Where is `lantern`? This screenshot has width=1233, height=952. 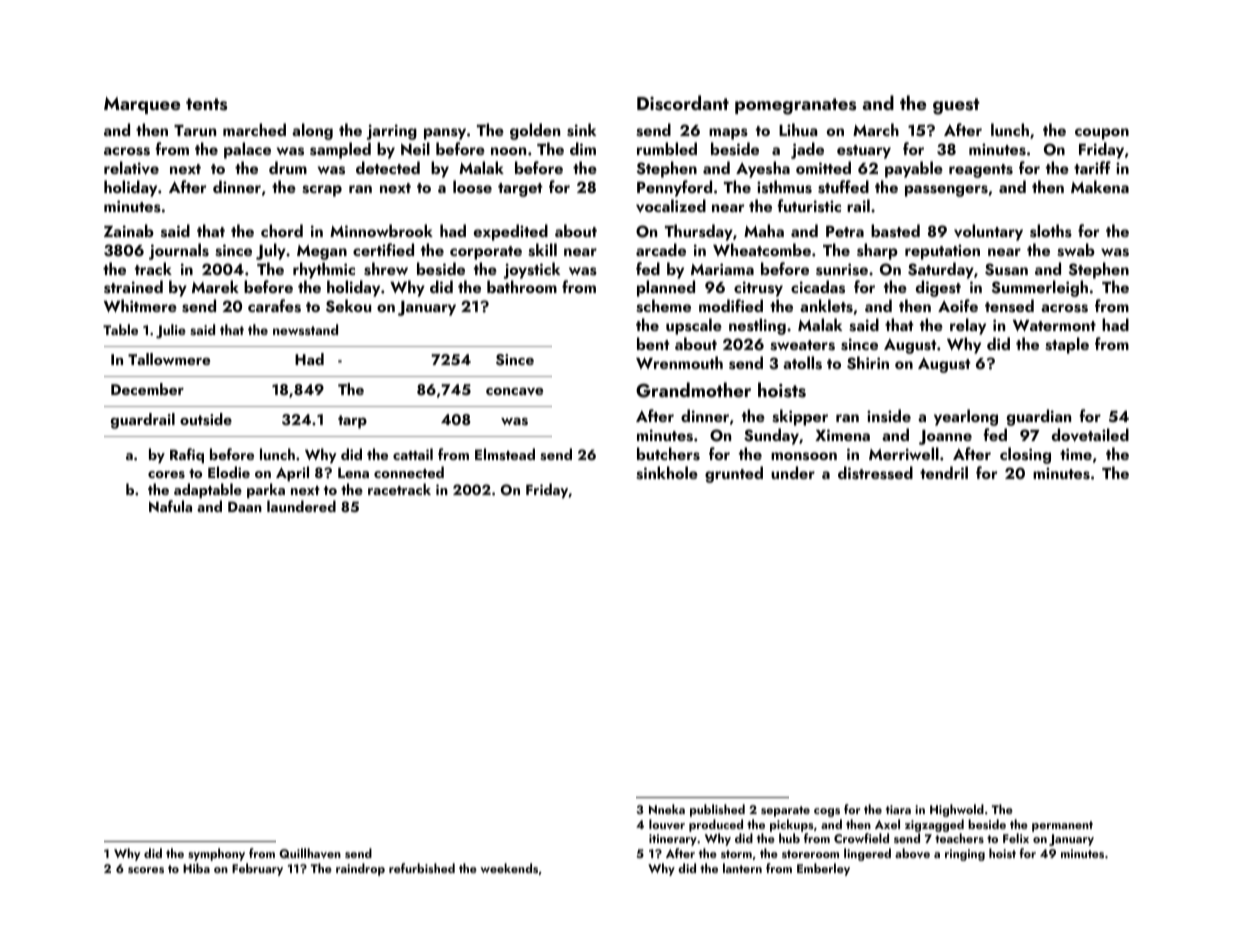
lantern is located at coordinates (742, 868).
